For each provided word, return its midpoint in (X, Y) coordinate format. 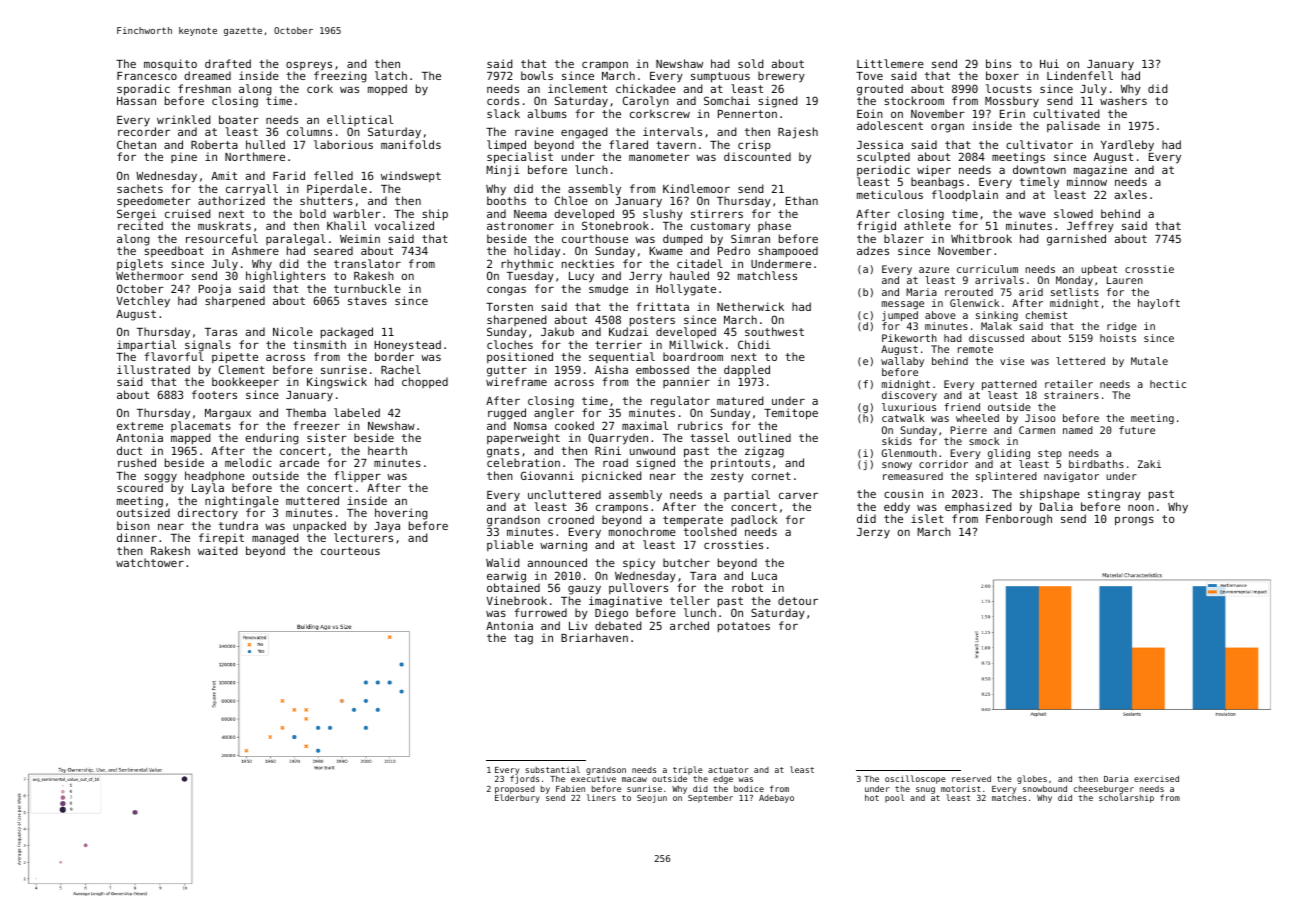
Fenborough (1019, 520)
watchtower (150, 562)
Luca (764, 576)
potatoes (744, 627)
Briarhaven (594, 637)
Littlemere (890, 63)
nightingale (242, 502)
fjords (524, 780)
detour (798, 600)
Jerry (645, 277)
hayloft (1159, 304)
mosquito (170, 64)
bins (998, 63)
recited (140, 225)
